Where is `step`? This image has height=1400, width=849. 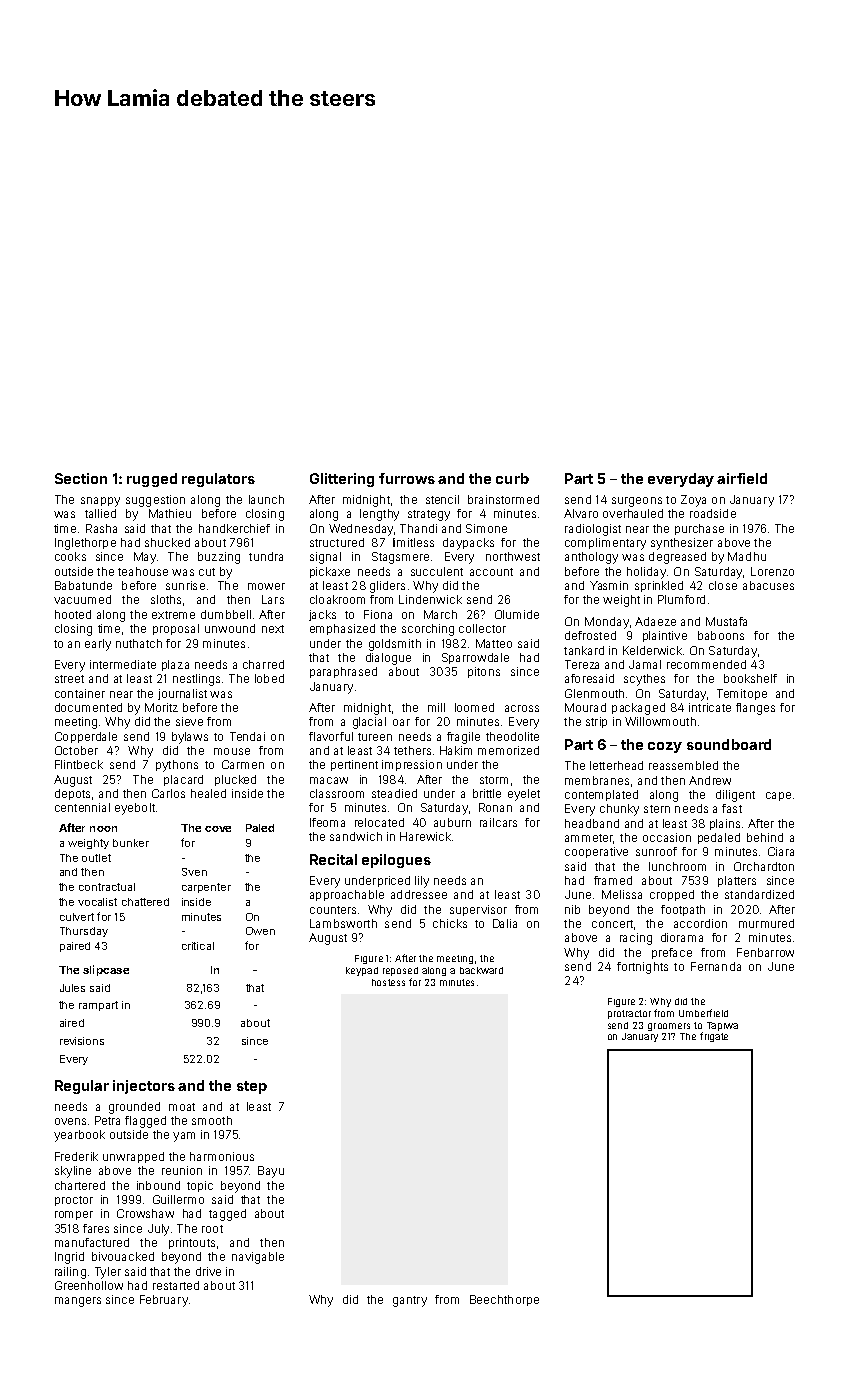 step is located at coordinates (252, 1087).
